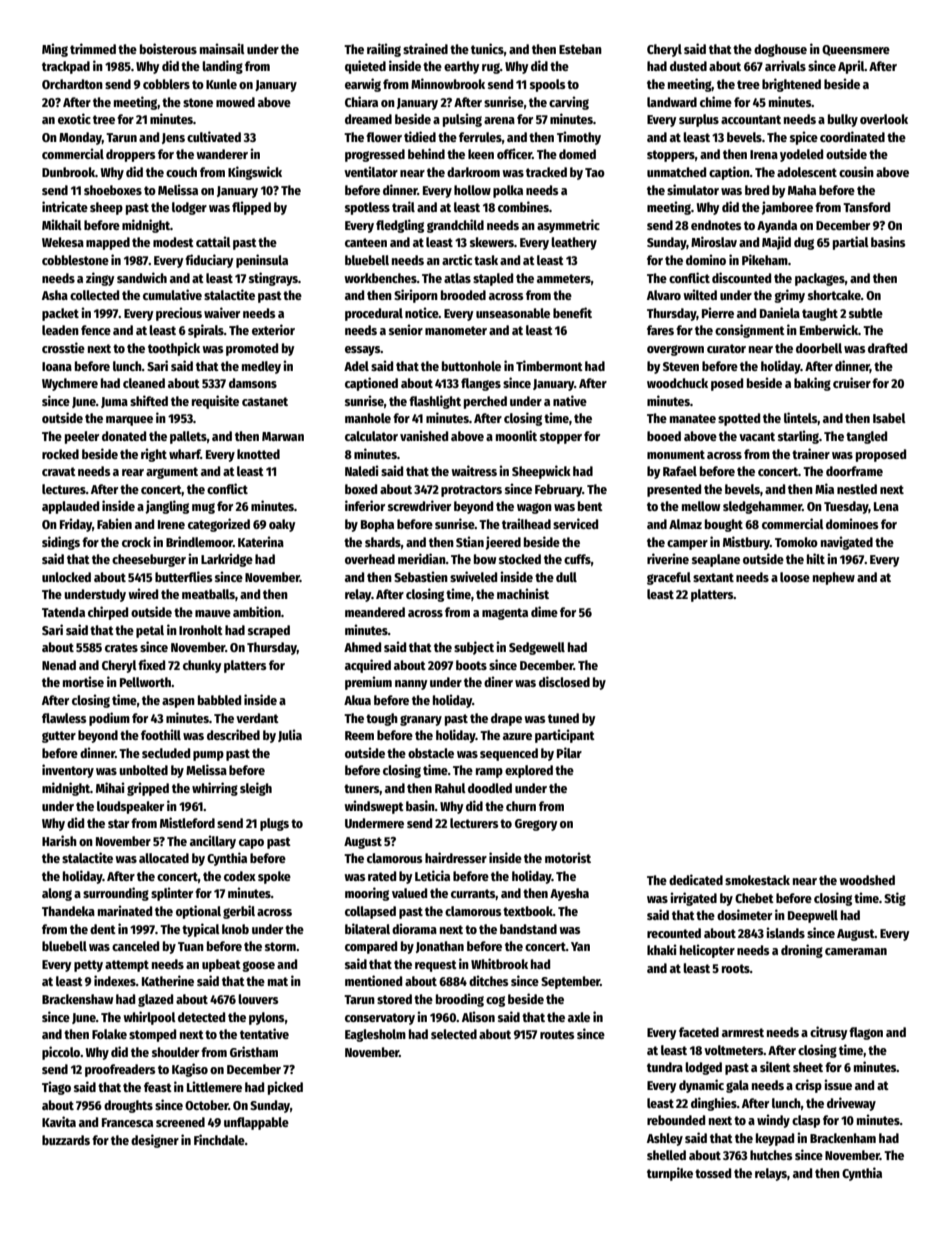  Describe the element at coordinates (866, 313) in the document. I see `subtle` at that location.
